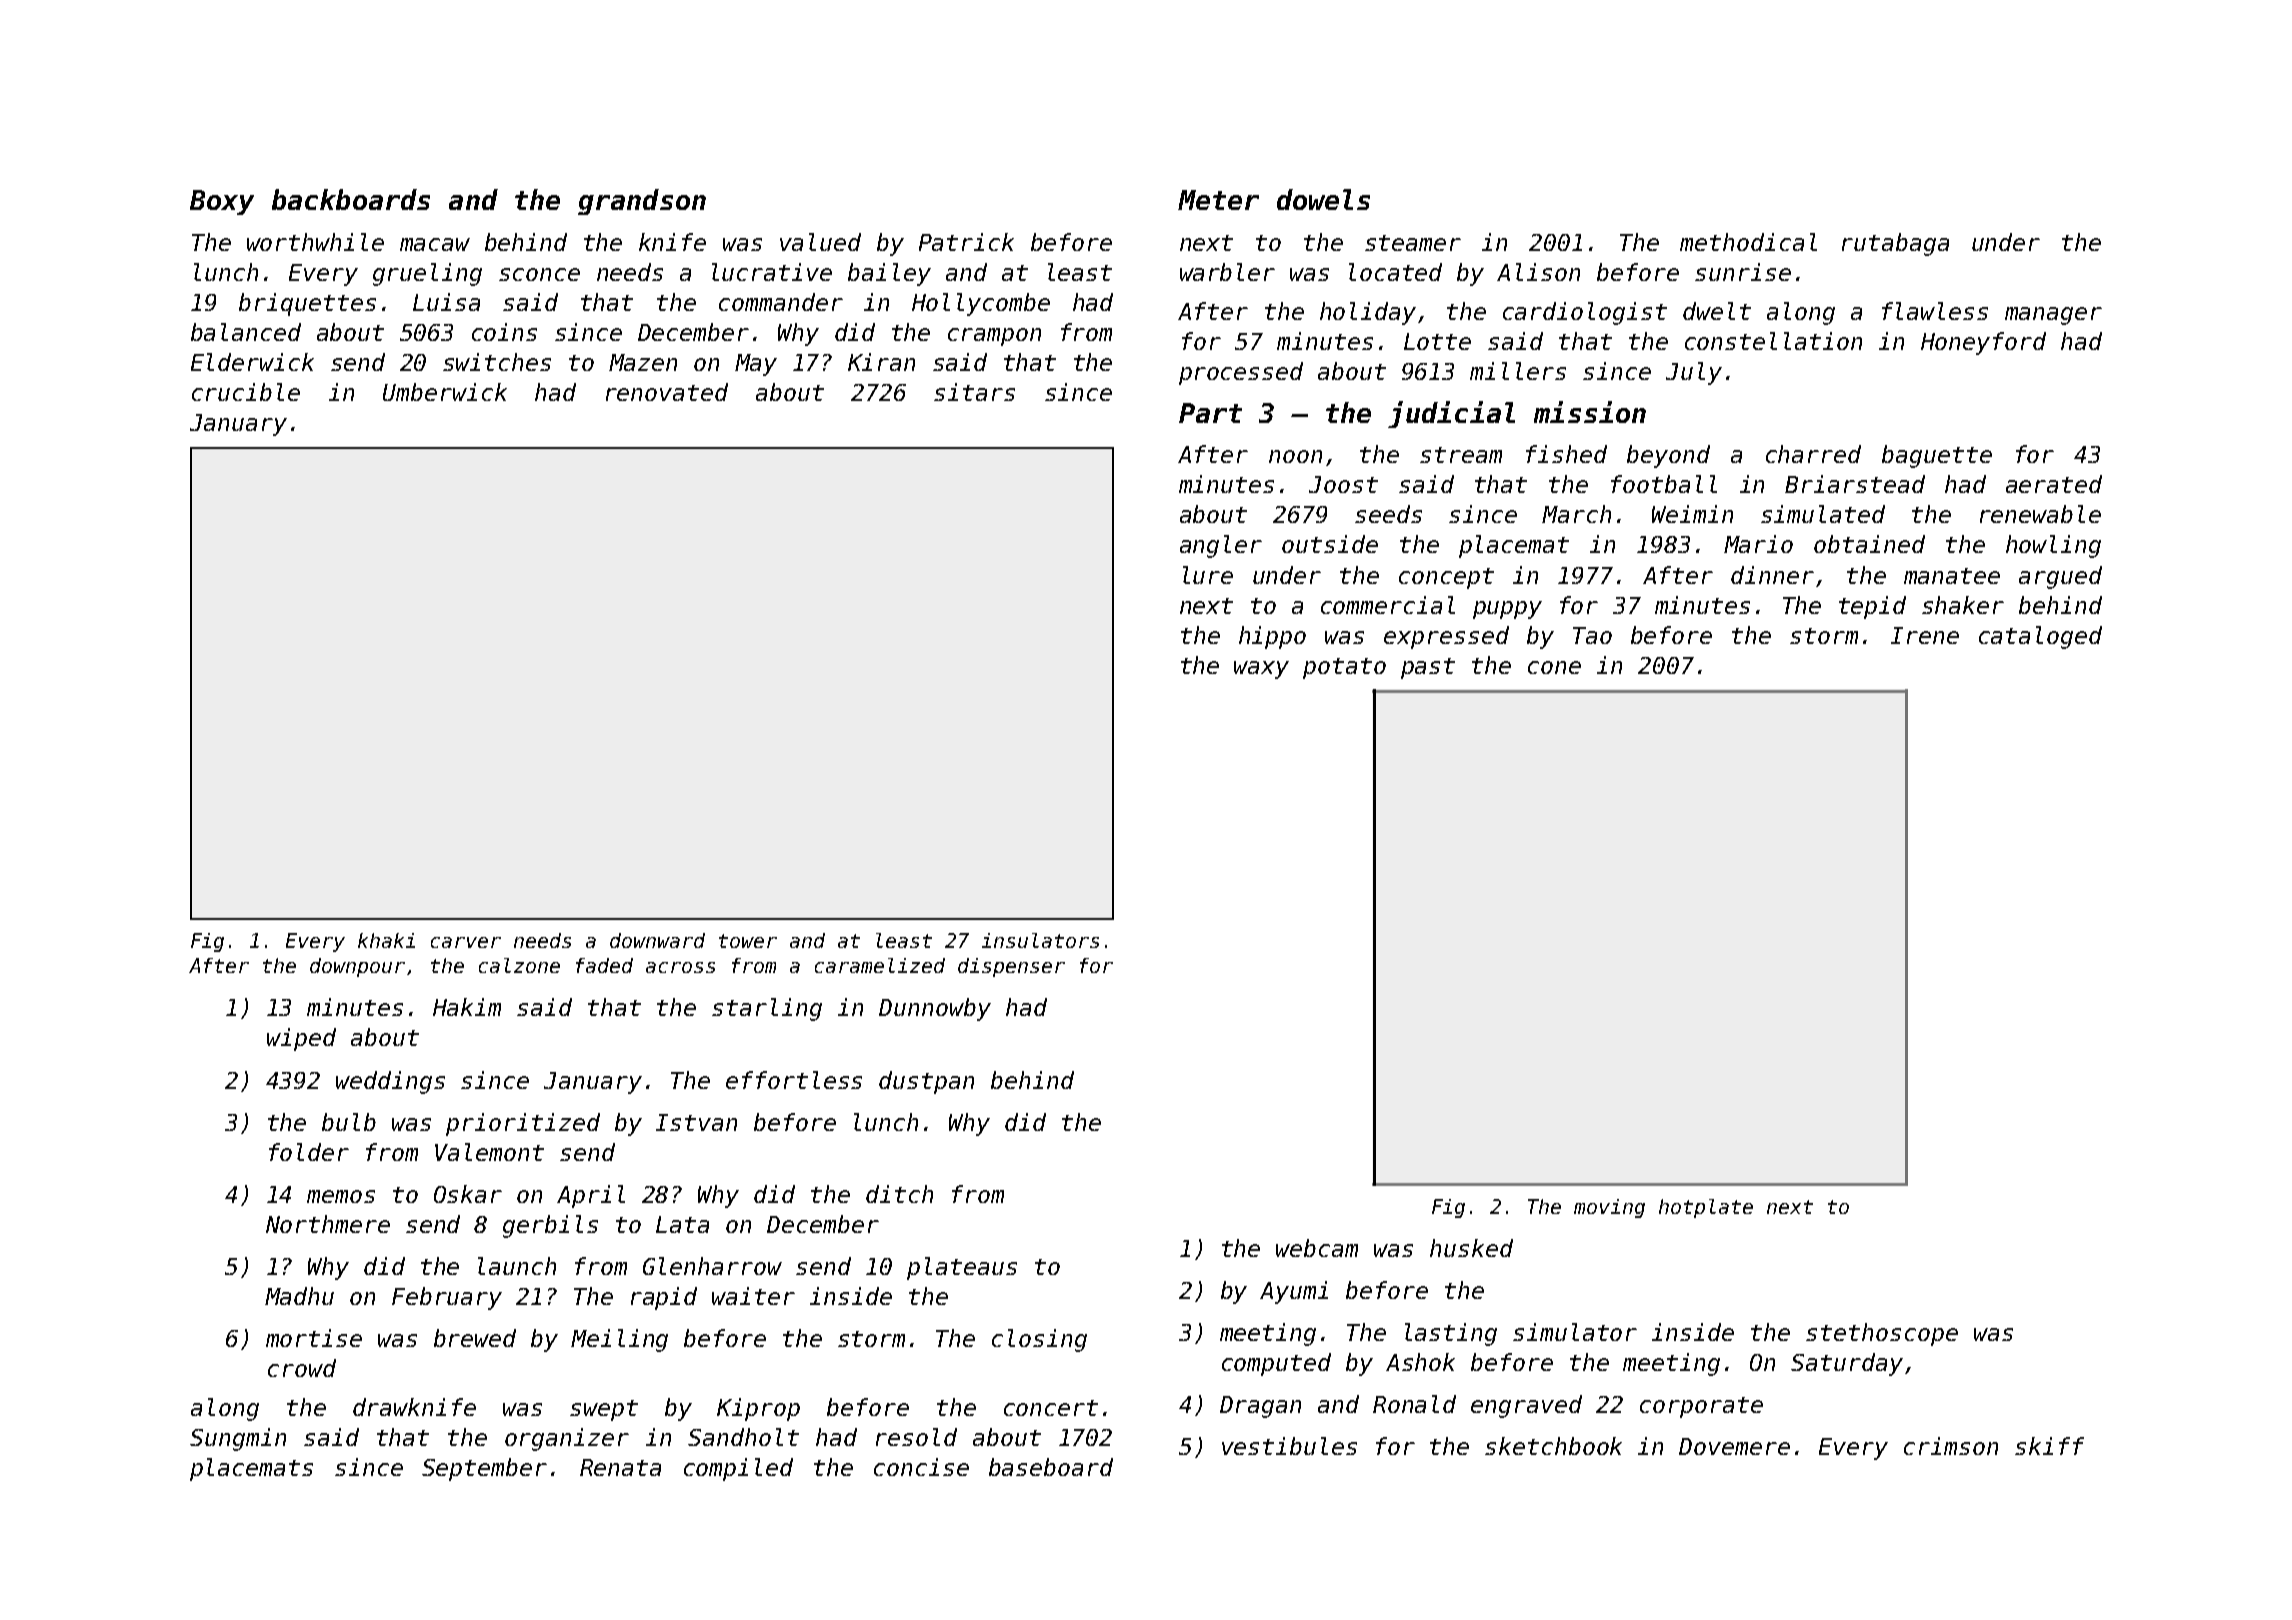  Describe the element at coordinates (1388, 514) in the screenshot. I see `seeds` at that location.
